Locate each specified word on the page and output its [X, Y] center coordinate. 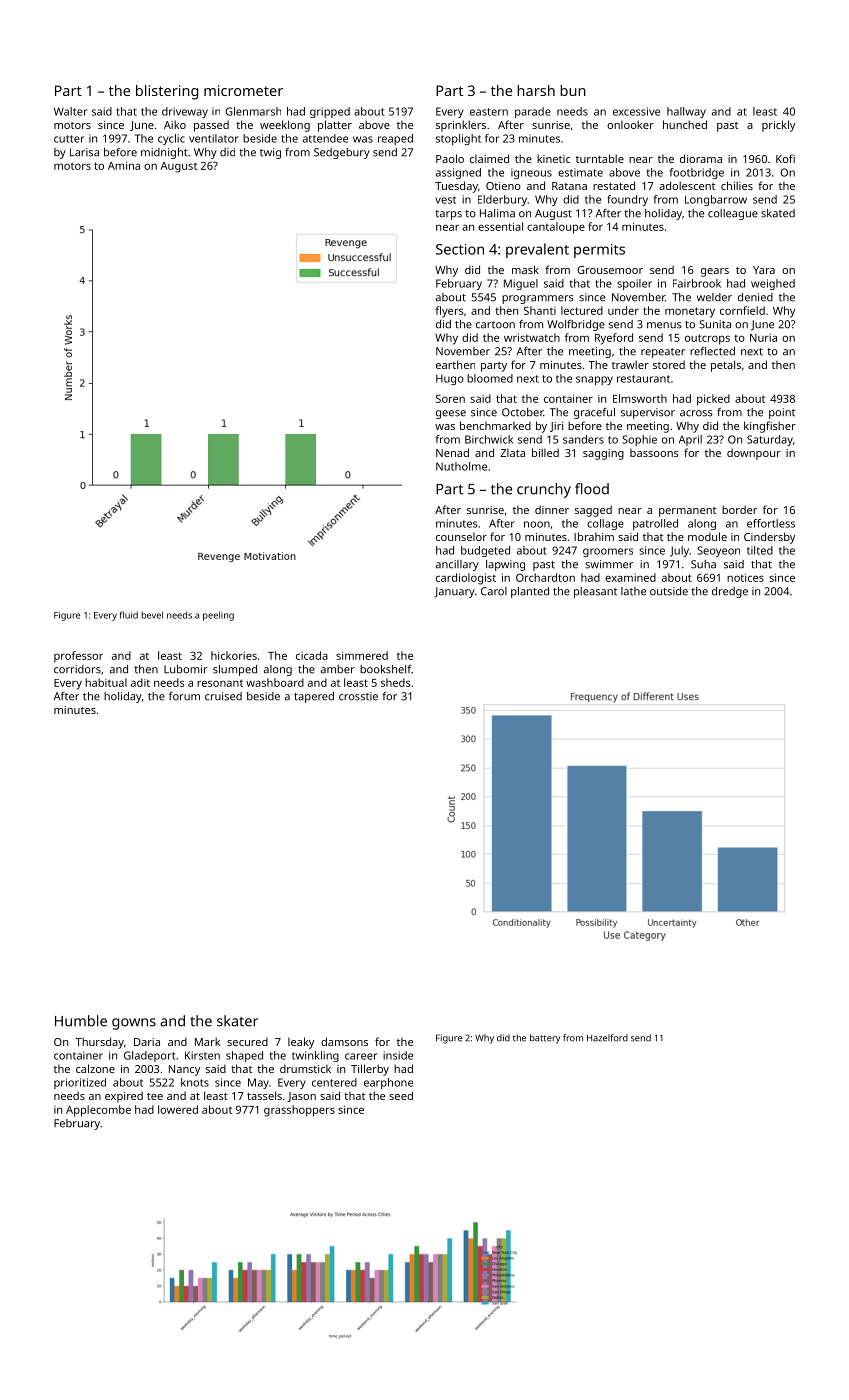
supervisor [648, 413]
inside [398, 1055]
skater [237, 1021]
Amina [124, 165]
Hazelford [607, 1038]
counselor [461, 537]
